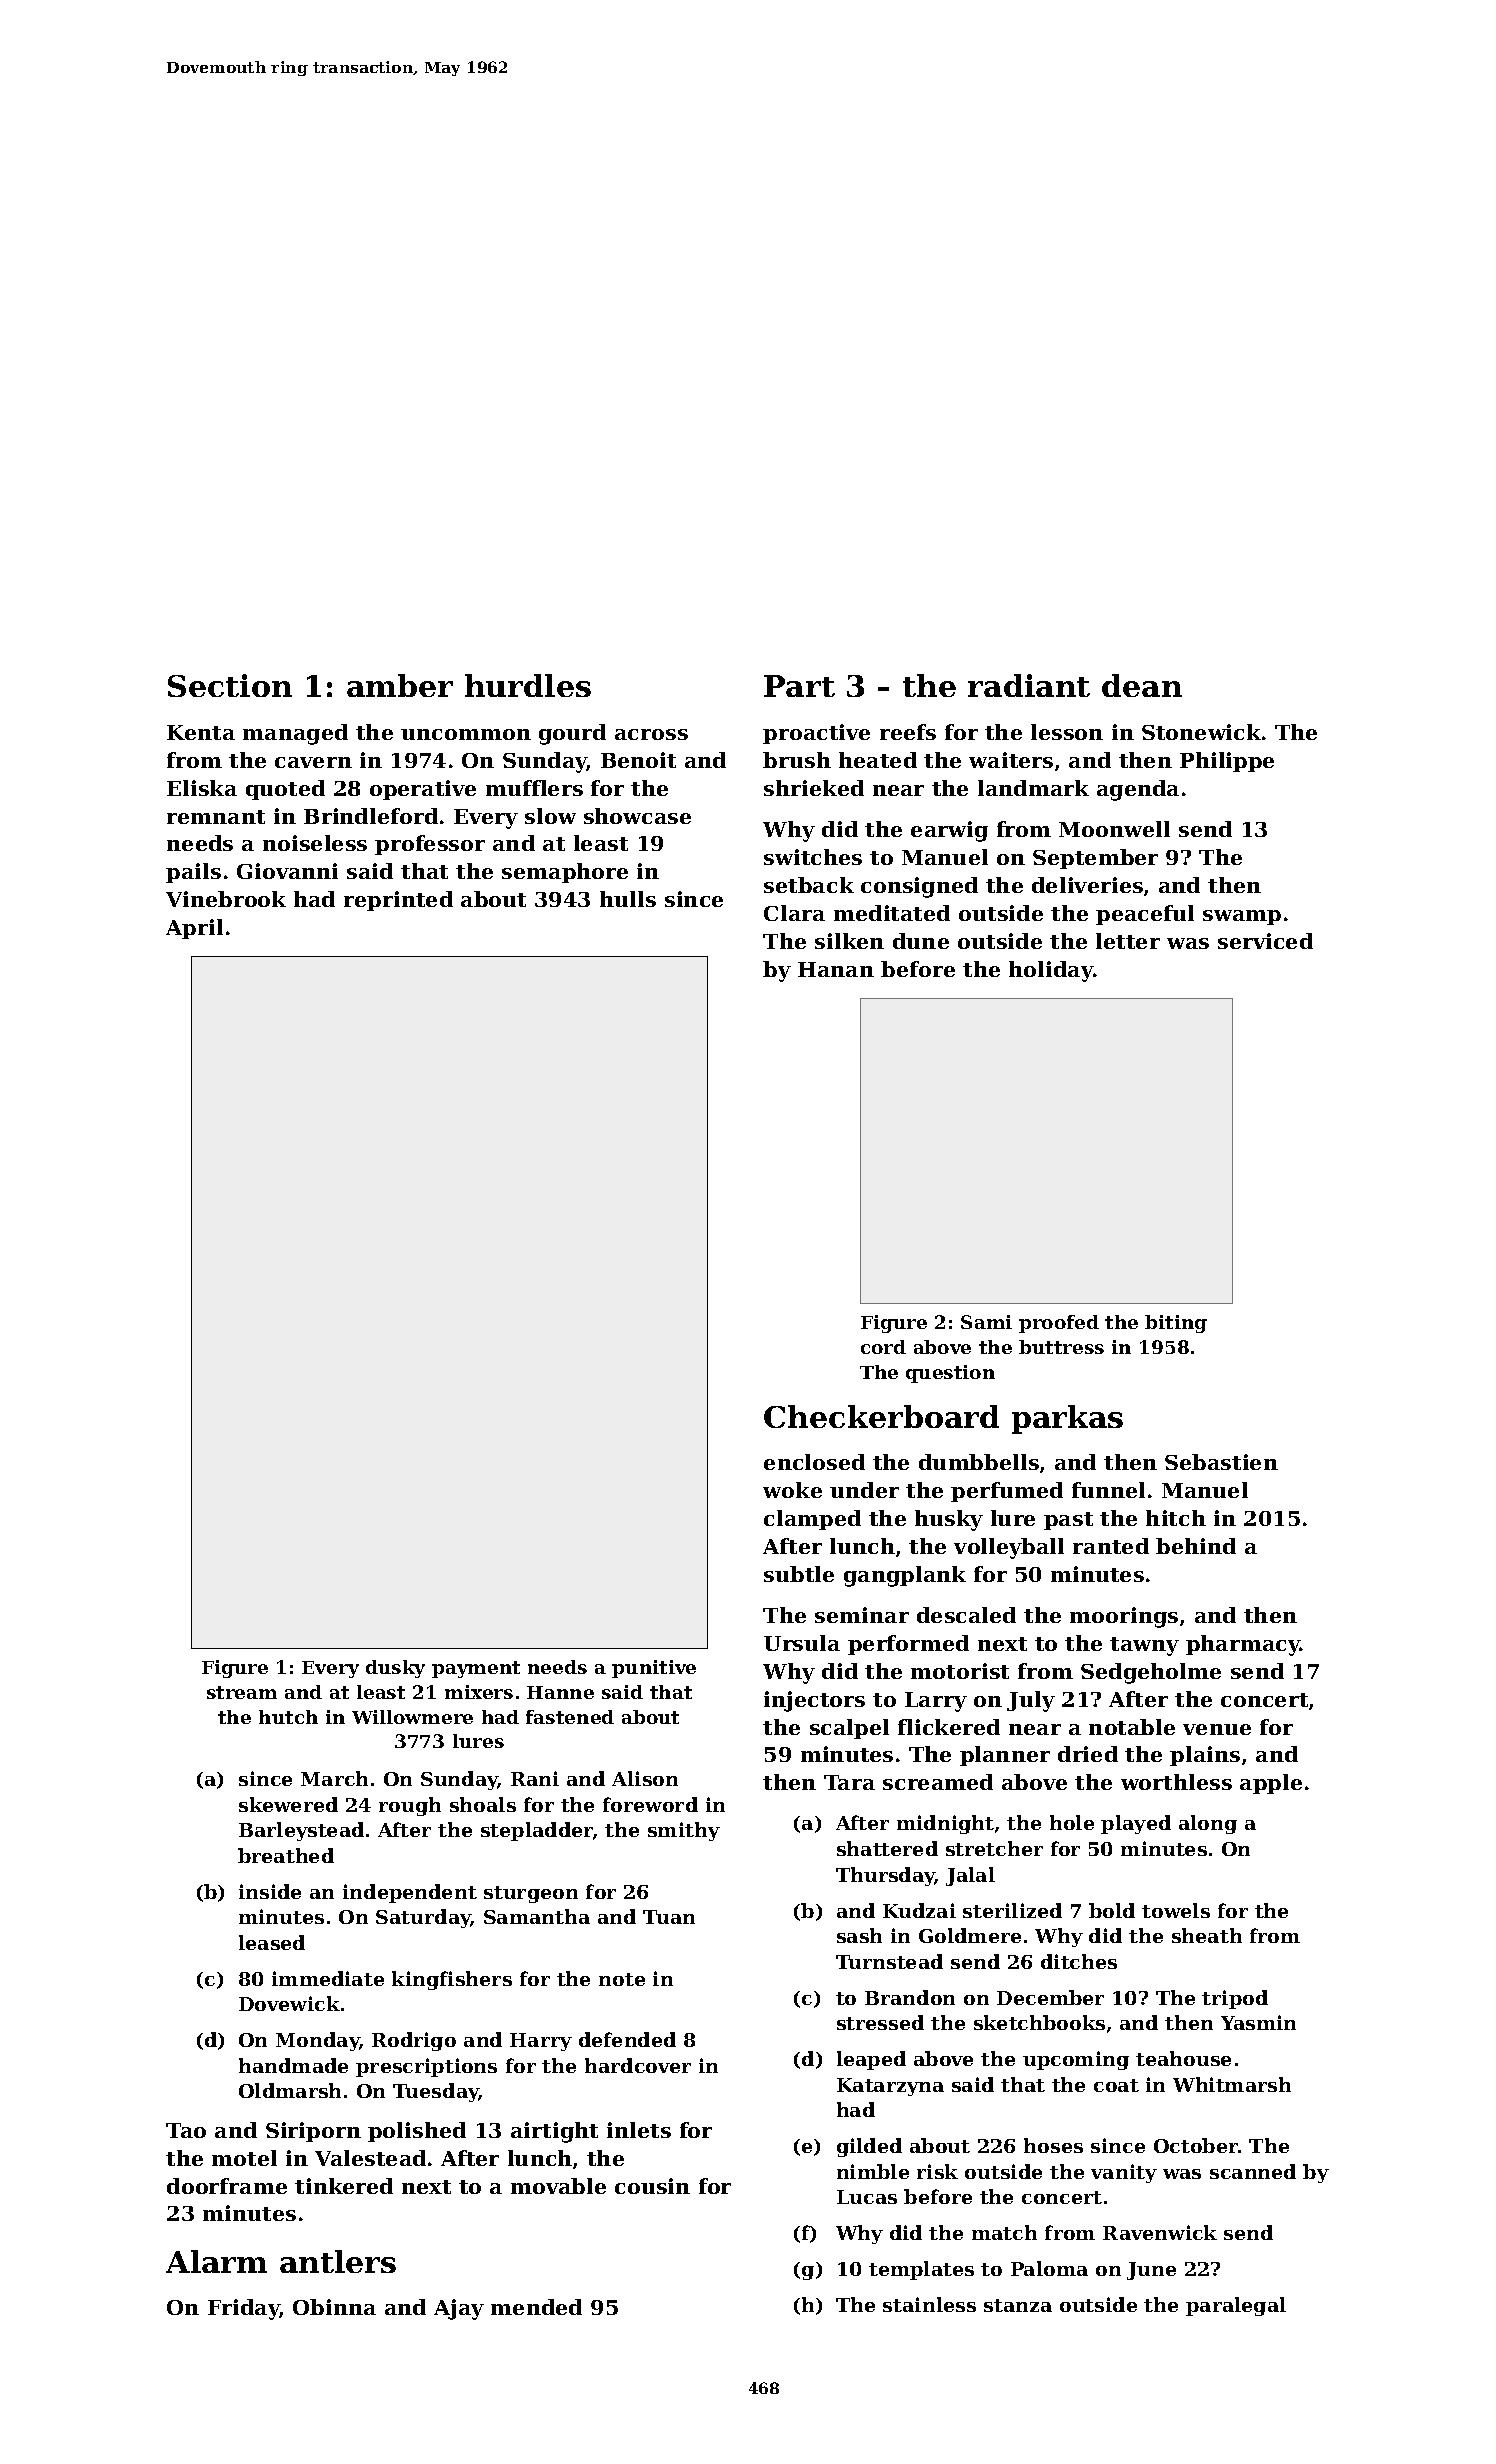  Describe the element at coordinates (1176, 1324) in the screenshot. I see `biting` at that location.
